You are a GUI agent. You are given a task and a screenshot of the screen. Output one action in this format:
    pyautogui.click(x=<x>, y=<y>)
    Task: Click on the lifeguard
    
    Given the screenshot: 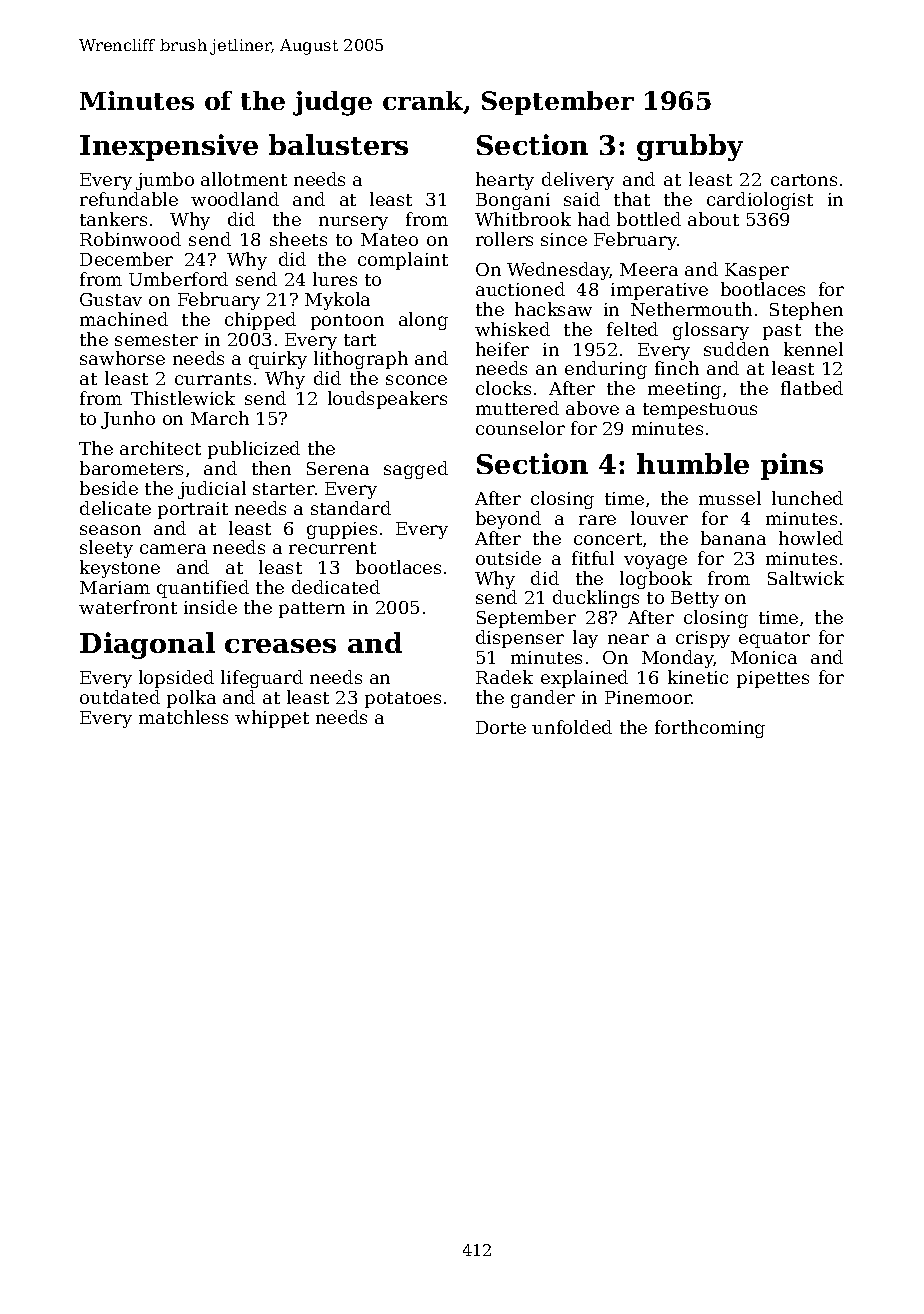 What is the action you would take?
    pyautogui.click(x=262, y=679)
